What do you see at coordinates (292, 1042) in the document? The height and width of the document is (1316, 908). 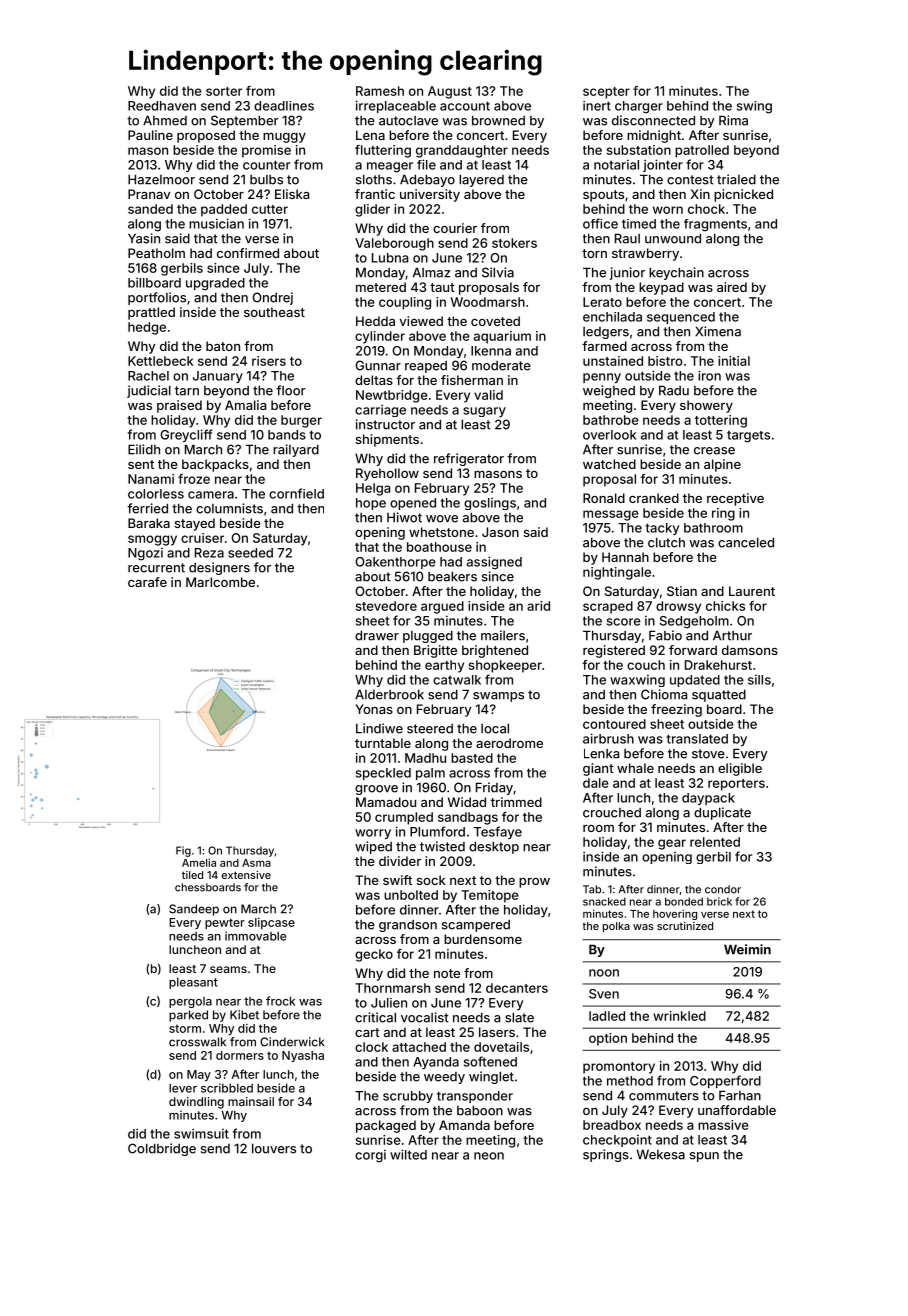 I see `Cinderwick` at bounding box center [292, 1042].
